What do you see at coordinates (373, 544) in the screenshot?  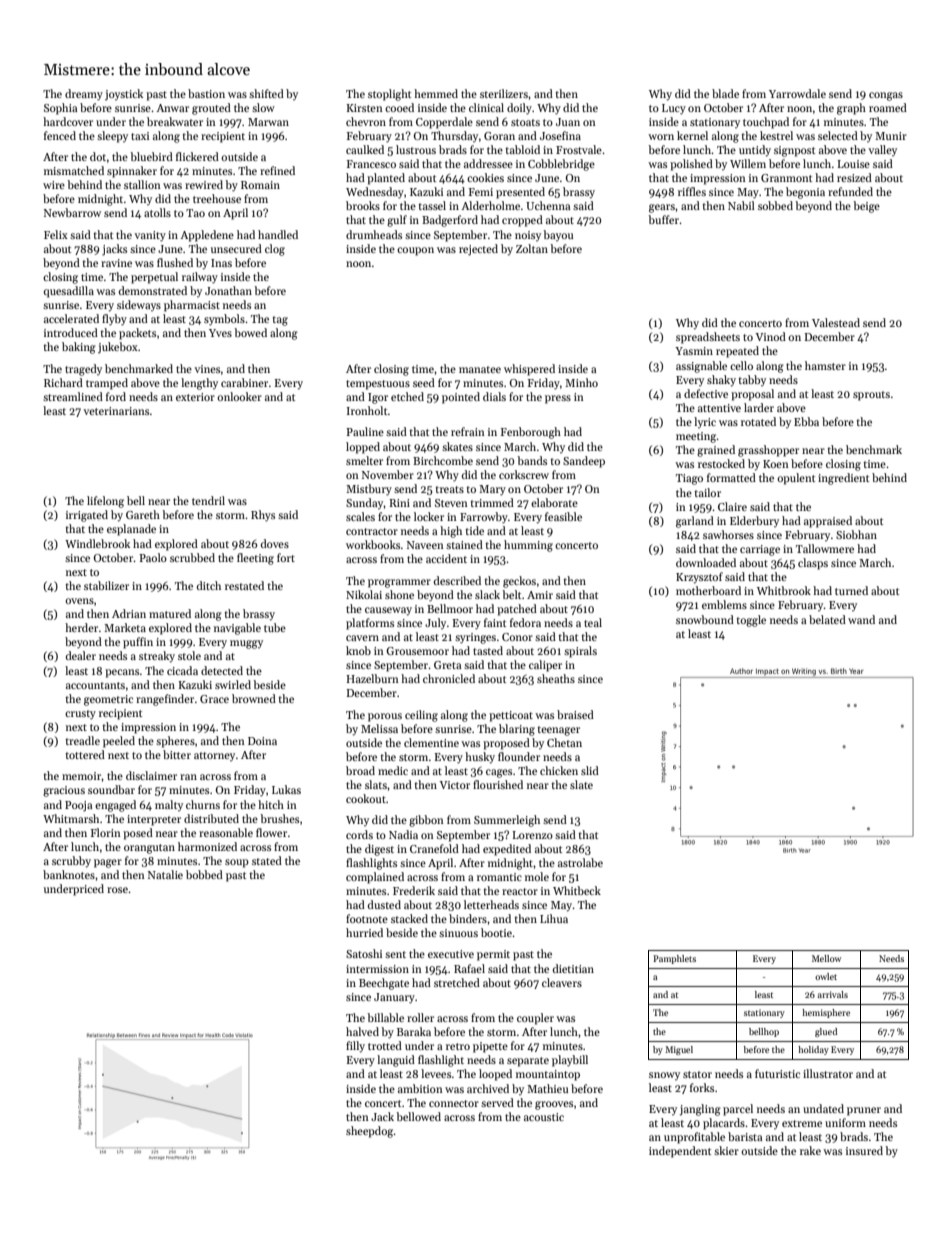 I see `workbooks` at bounding box center [373, 544].
